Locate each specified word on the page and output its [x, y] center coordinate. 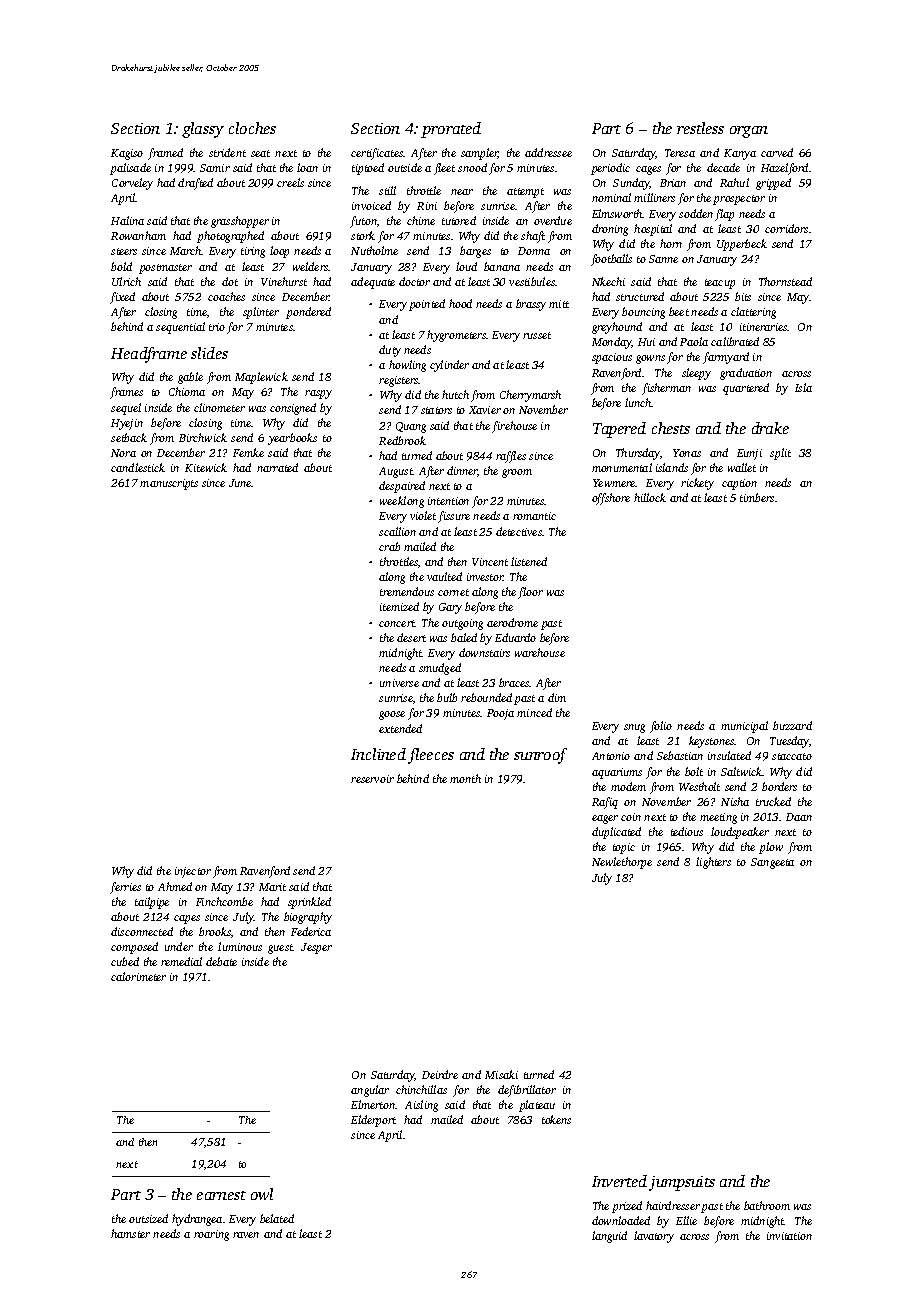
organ [749, 132]
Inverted [619, 1181]
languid [609, 1237]
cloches [252, 128]
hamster [130, 1233]
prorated [451, 130]
